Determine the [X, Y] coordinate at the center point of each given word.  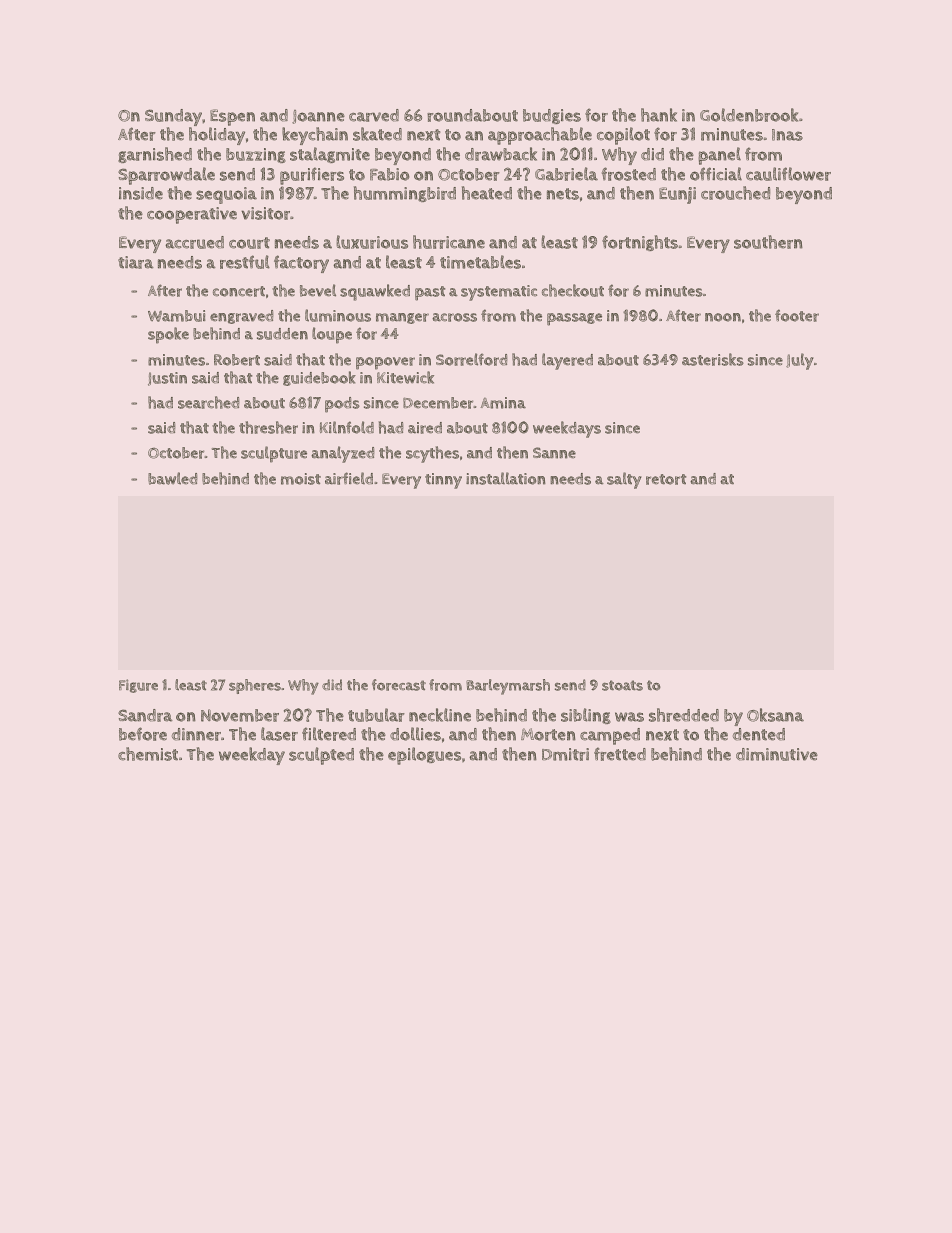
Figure [138, 686]
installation [506, 478]
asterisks [713, 359]
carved [374, 115]
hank [659, 115]
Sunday [173, 117]
